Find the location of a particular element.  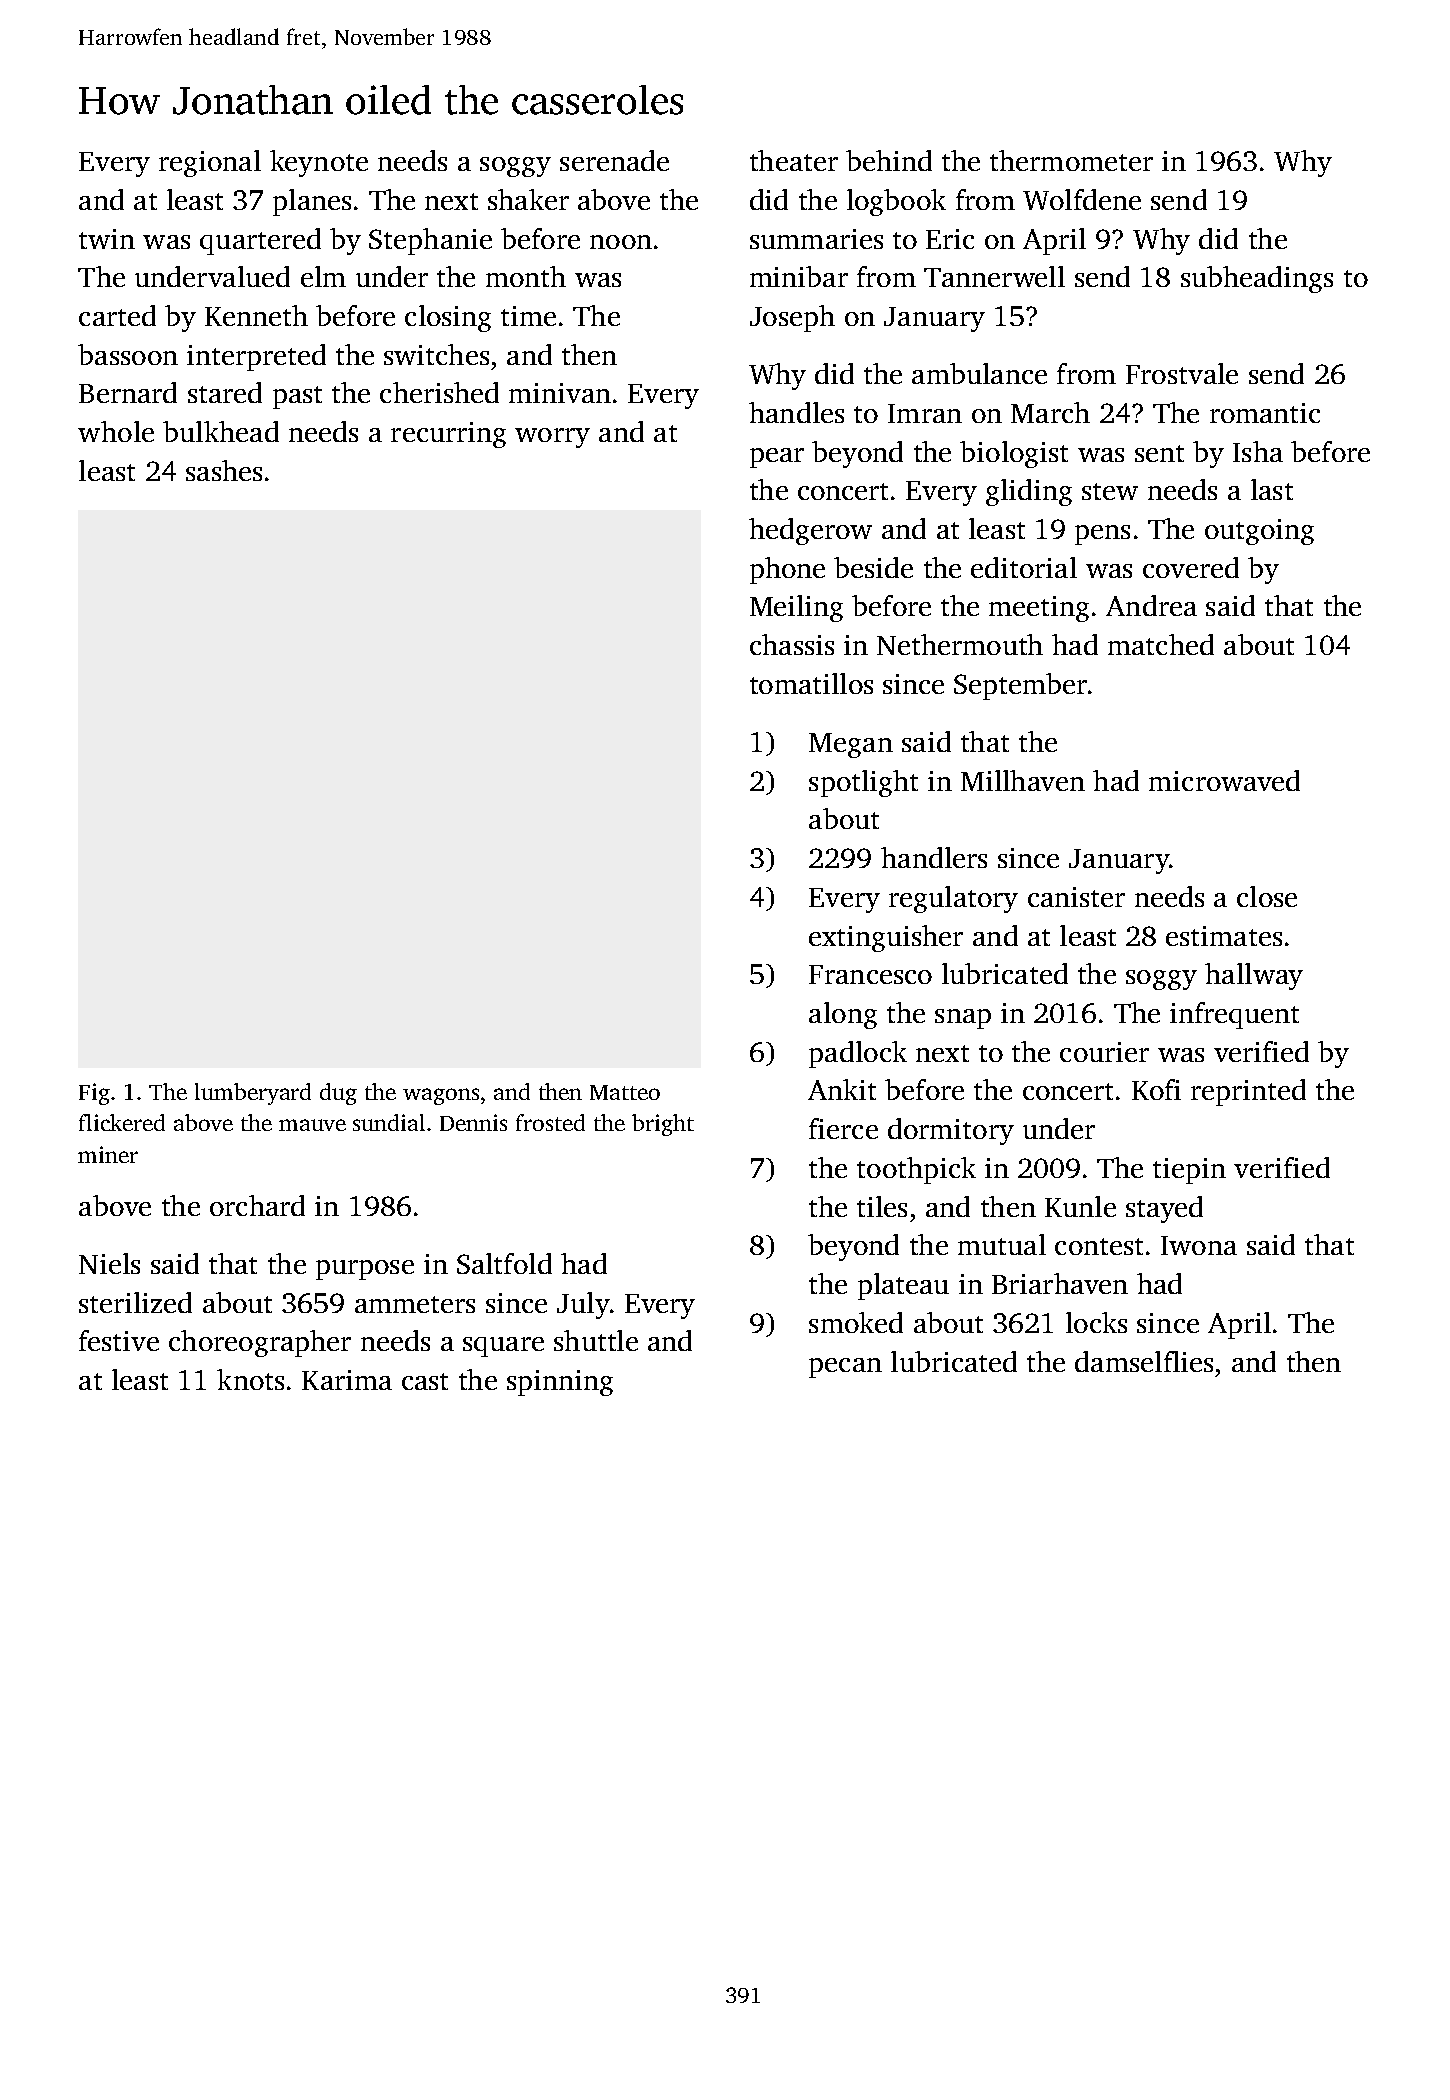

bulkhead is located at coordinates (221, 431).
